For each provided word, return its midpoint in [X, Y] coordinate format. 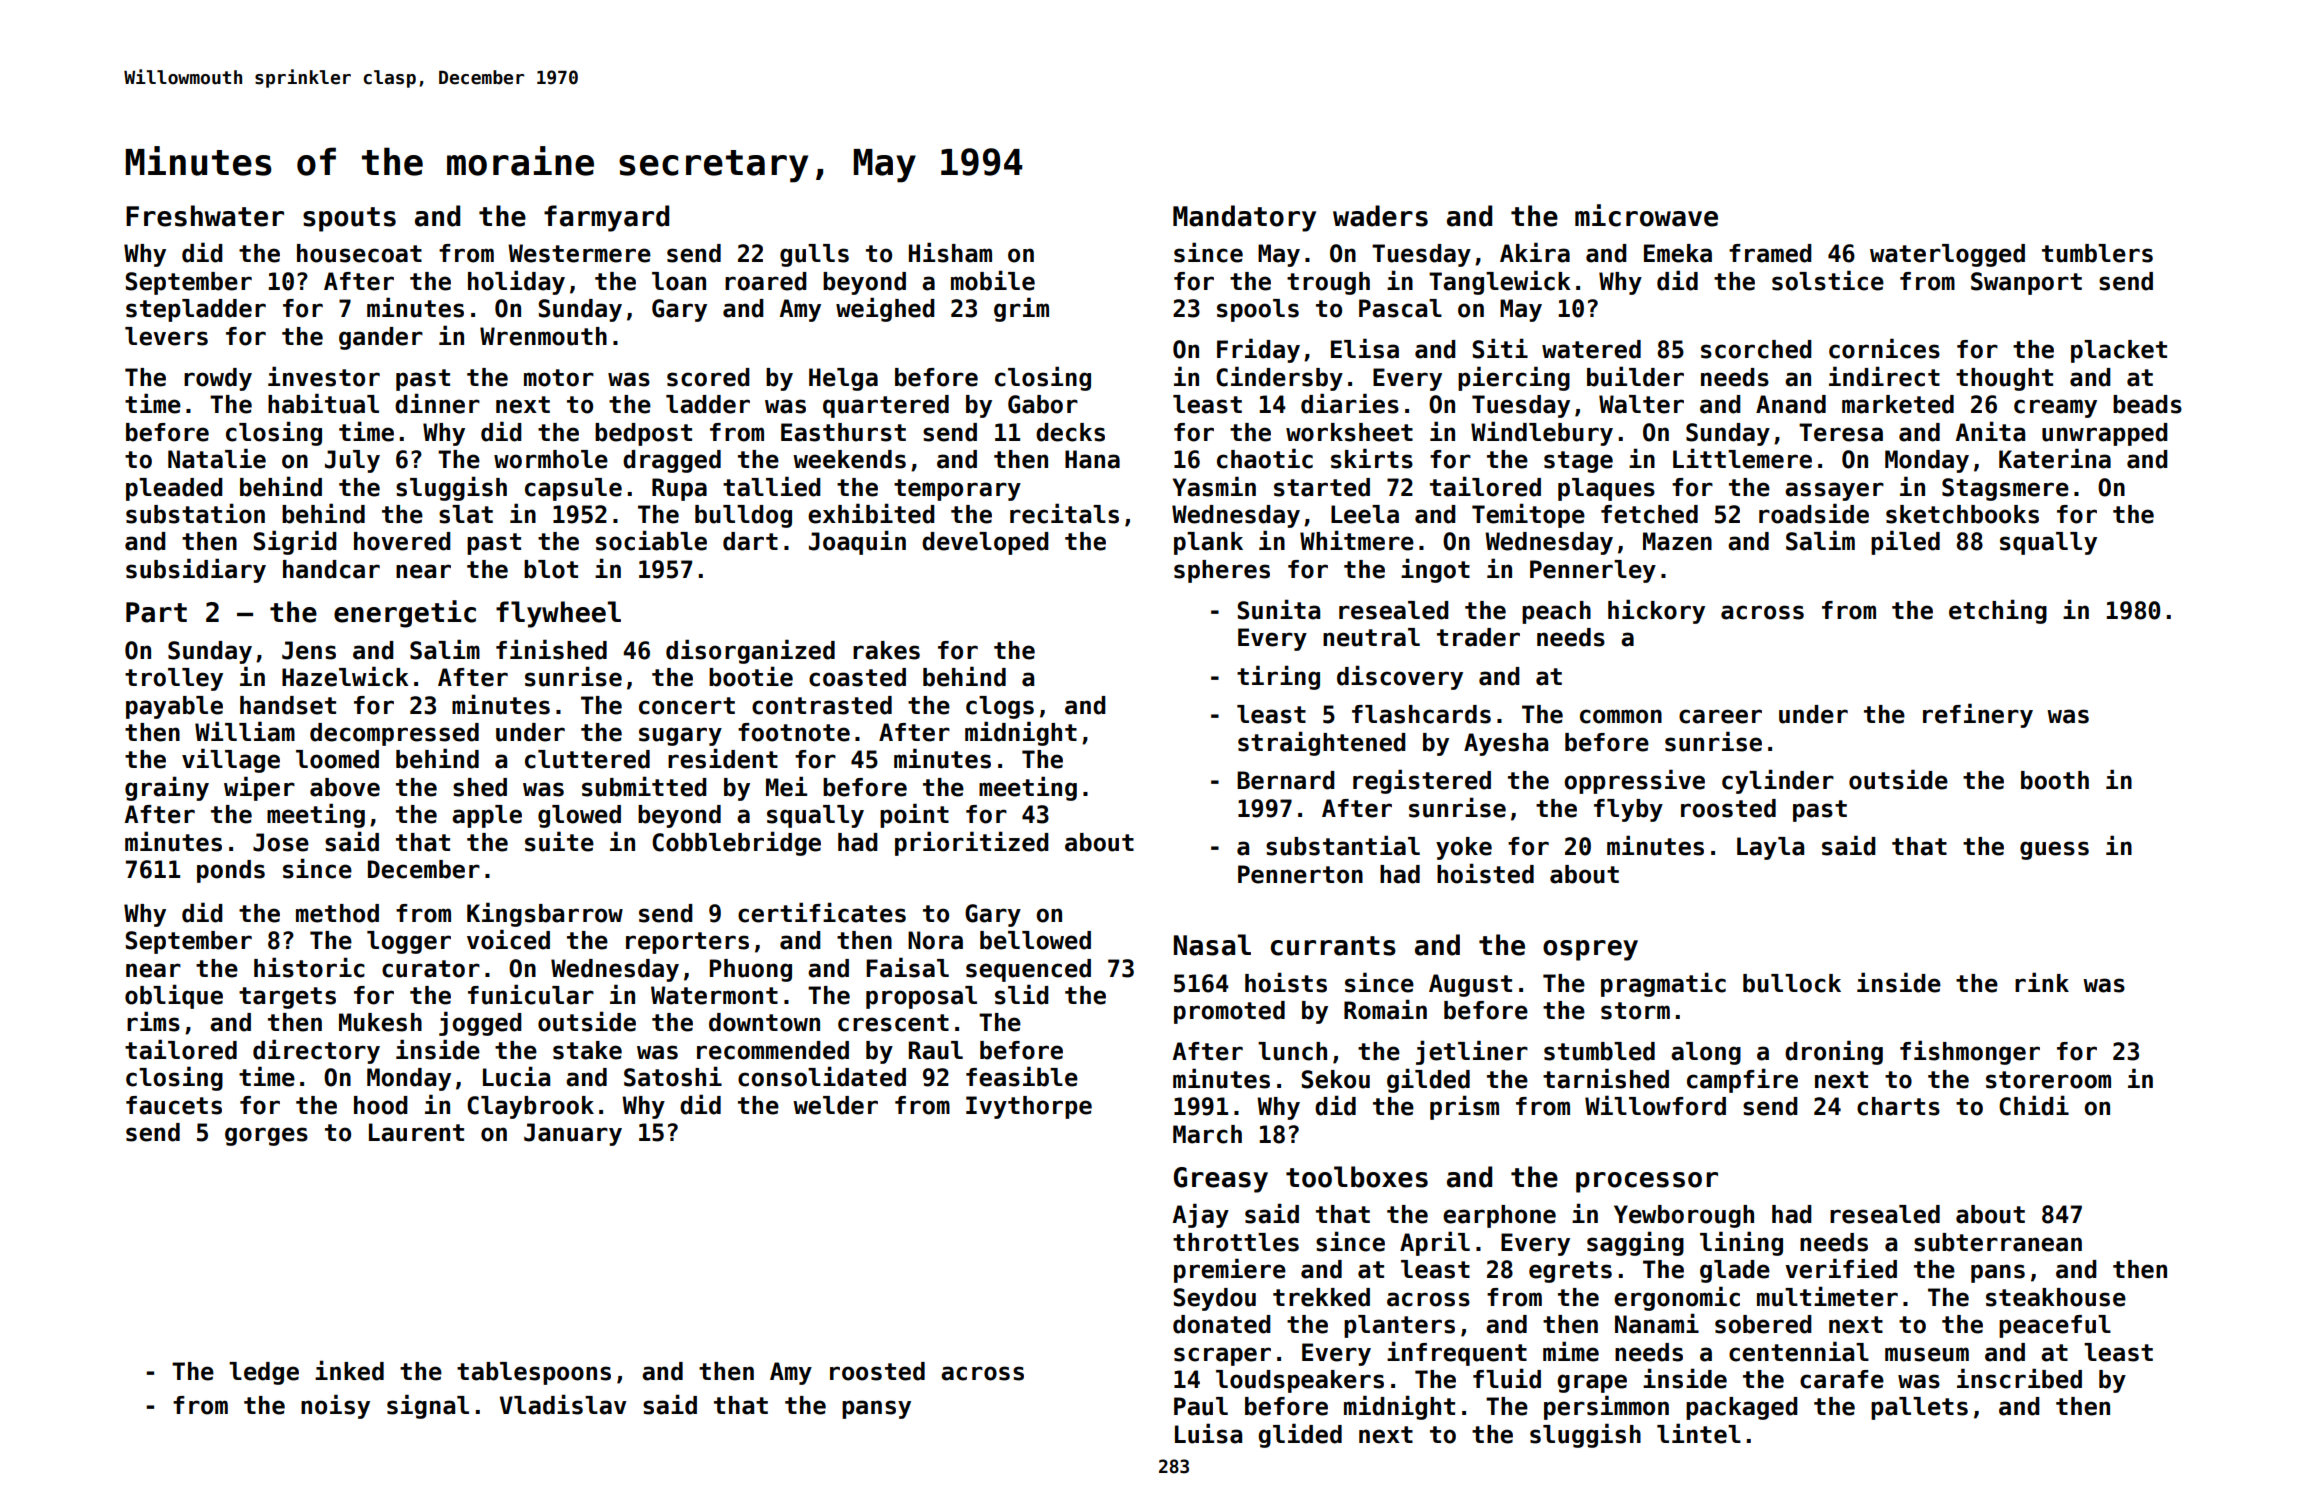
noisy [335, 1406]
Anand [1791, 404]
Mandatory [1244, 218]
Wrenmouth [543, 336]
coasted [857, 677]
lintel [1699, 1433]
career [1720, 716]
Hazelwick [345, 676]
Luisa [1208, 1433]
